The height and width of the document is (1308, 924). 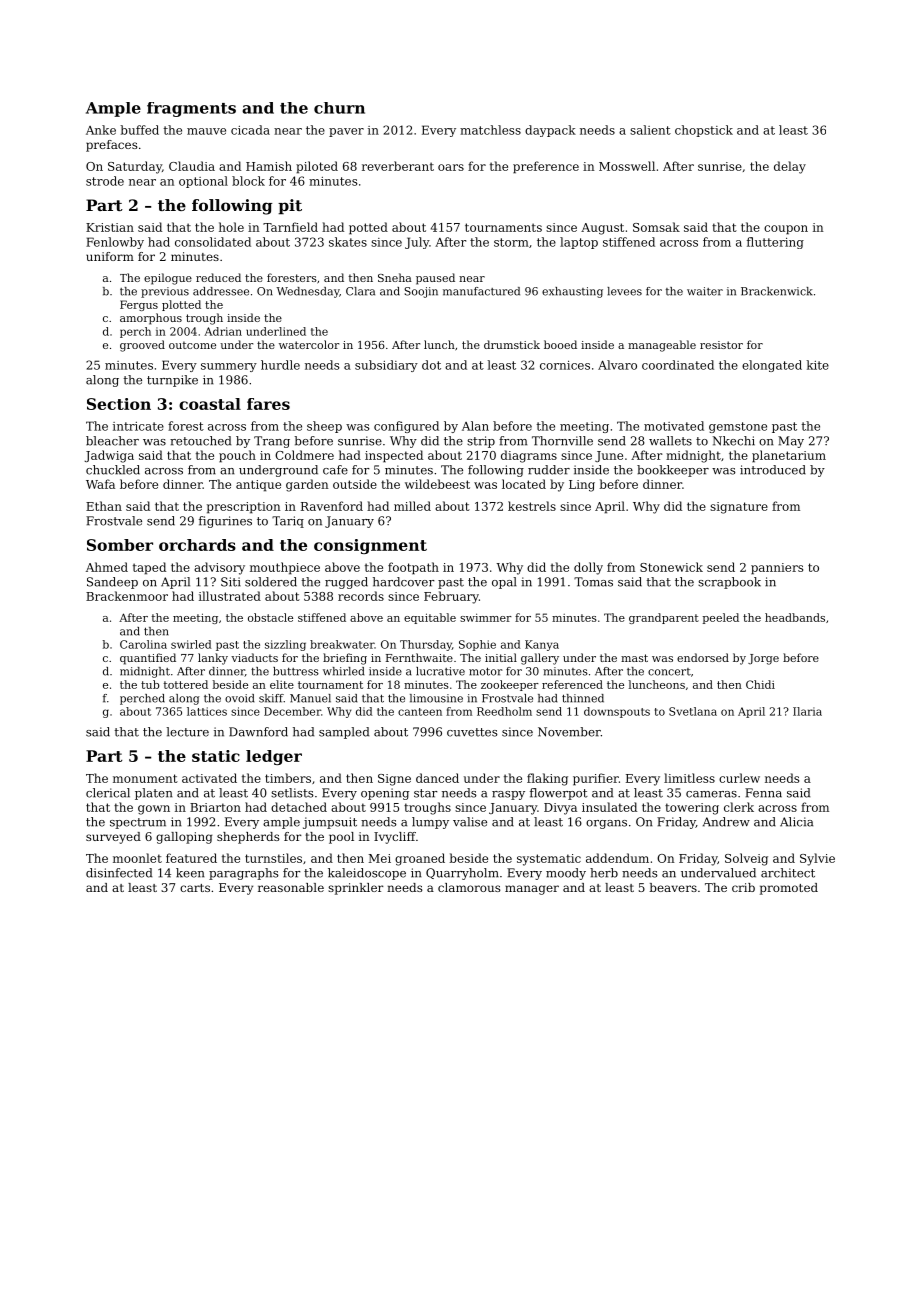 I want to click on cornices, so click(x=565, y=365).
